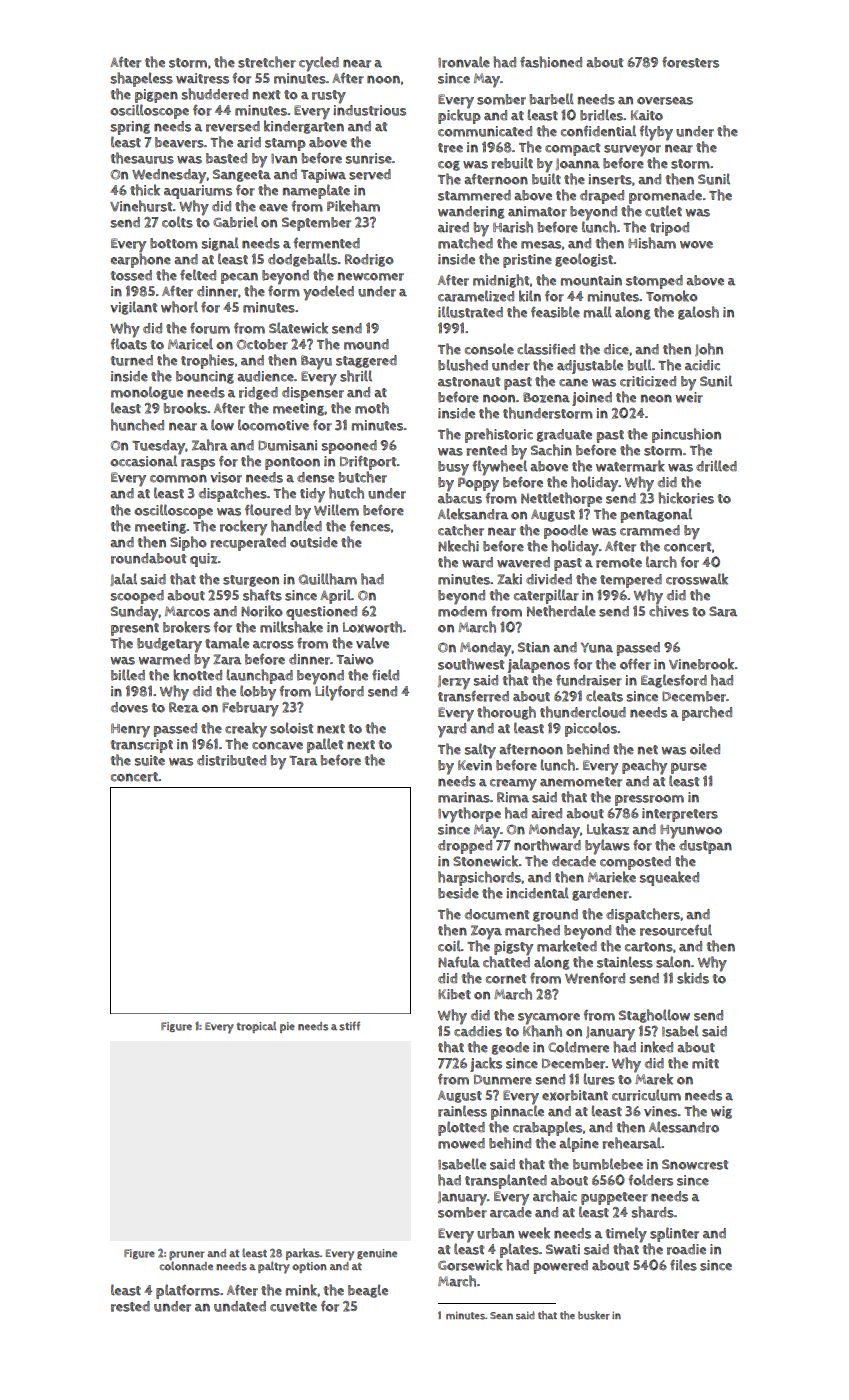 The image size is (849, 1400). I want to click on Sean, so click(501, 1315).
